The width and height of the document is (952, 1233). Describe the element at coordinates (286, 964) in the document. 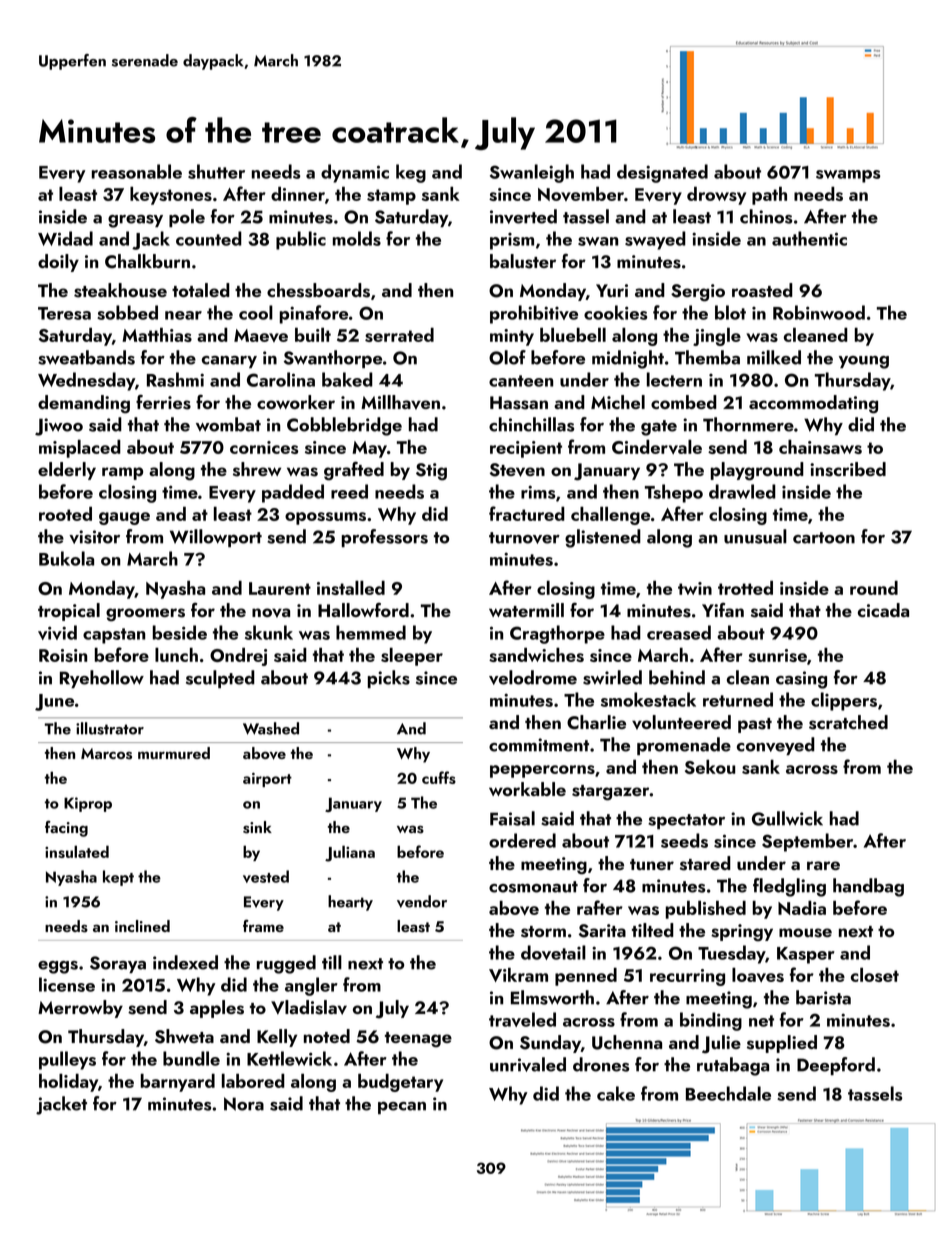

I see `rugged` at that location.
